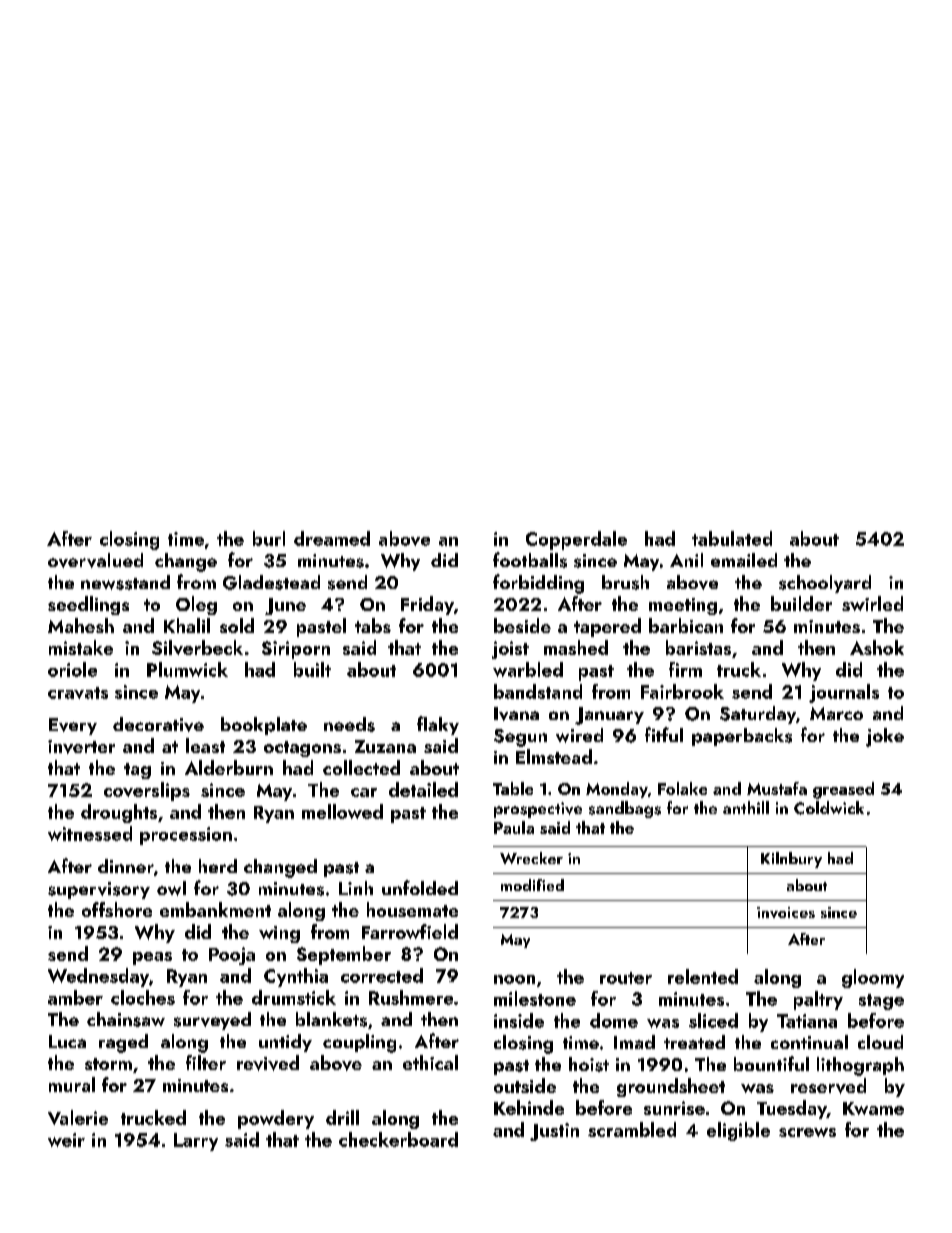 The height and width of the screenshot is (1233, 952). What do you see at coordinates (269, 538) in the screenshot?
I see `burl` at bounding box center [269, 538].
